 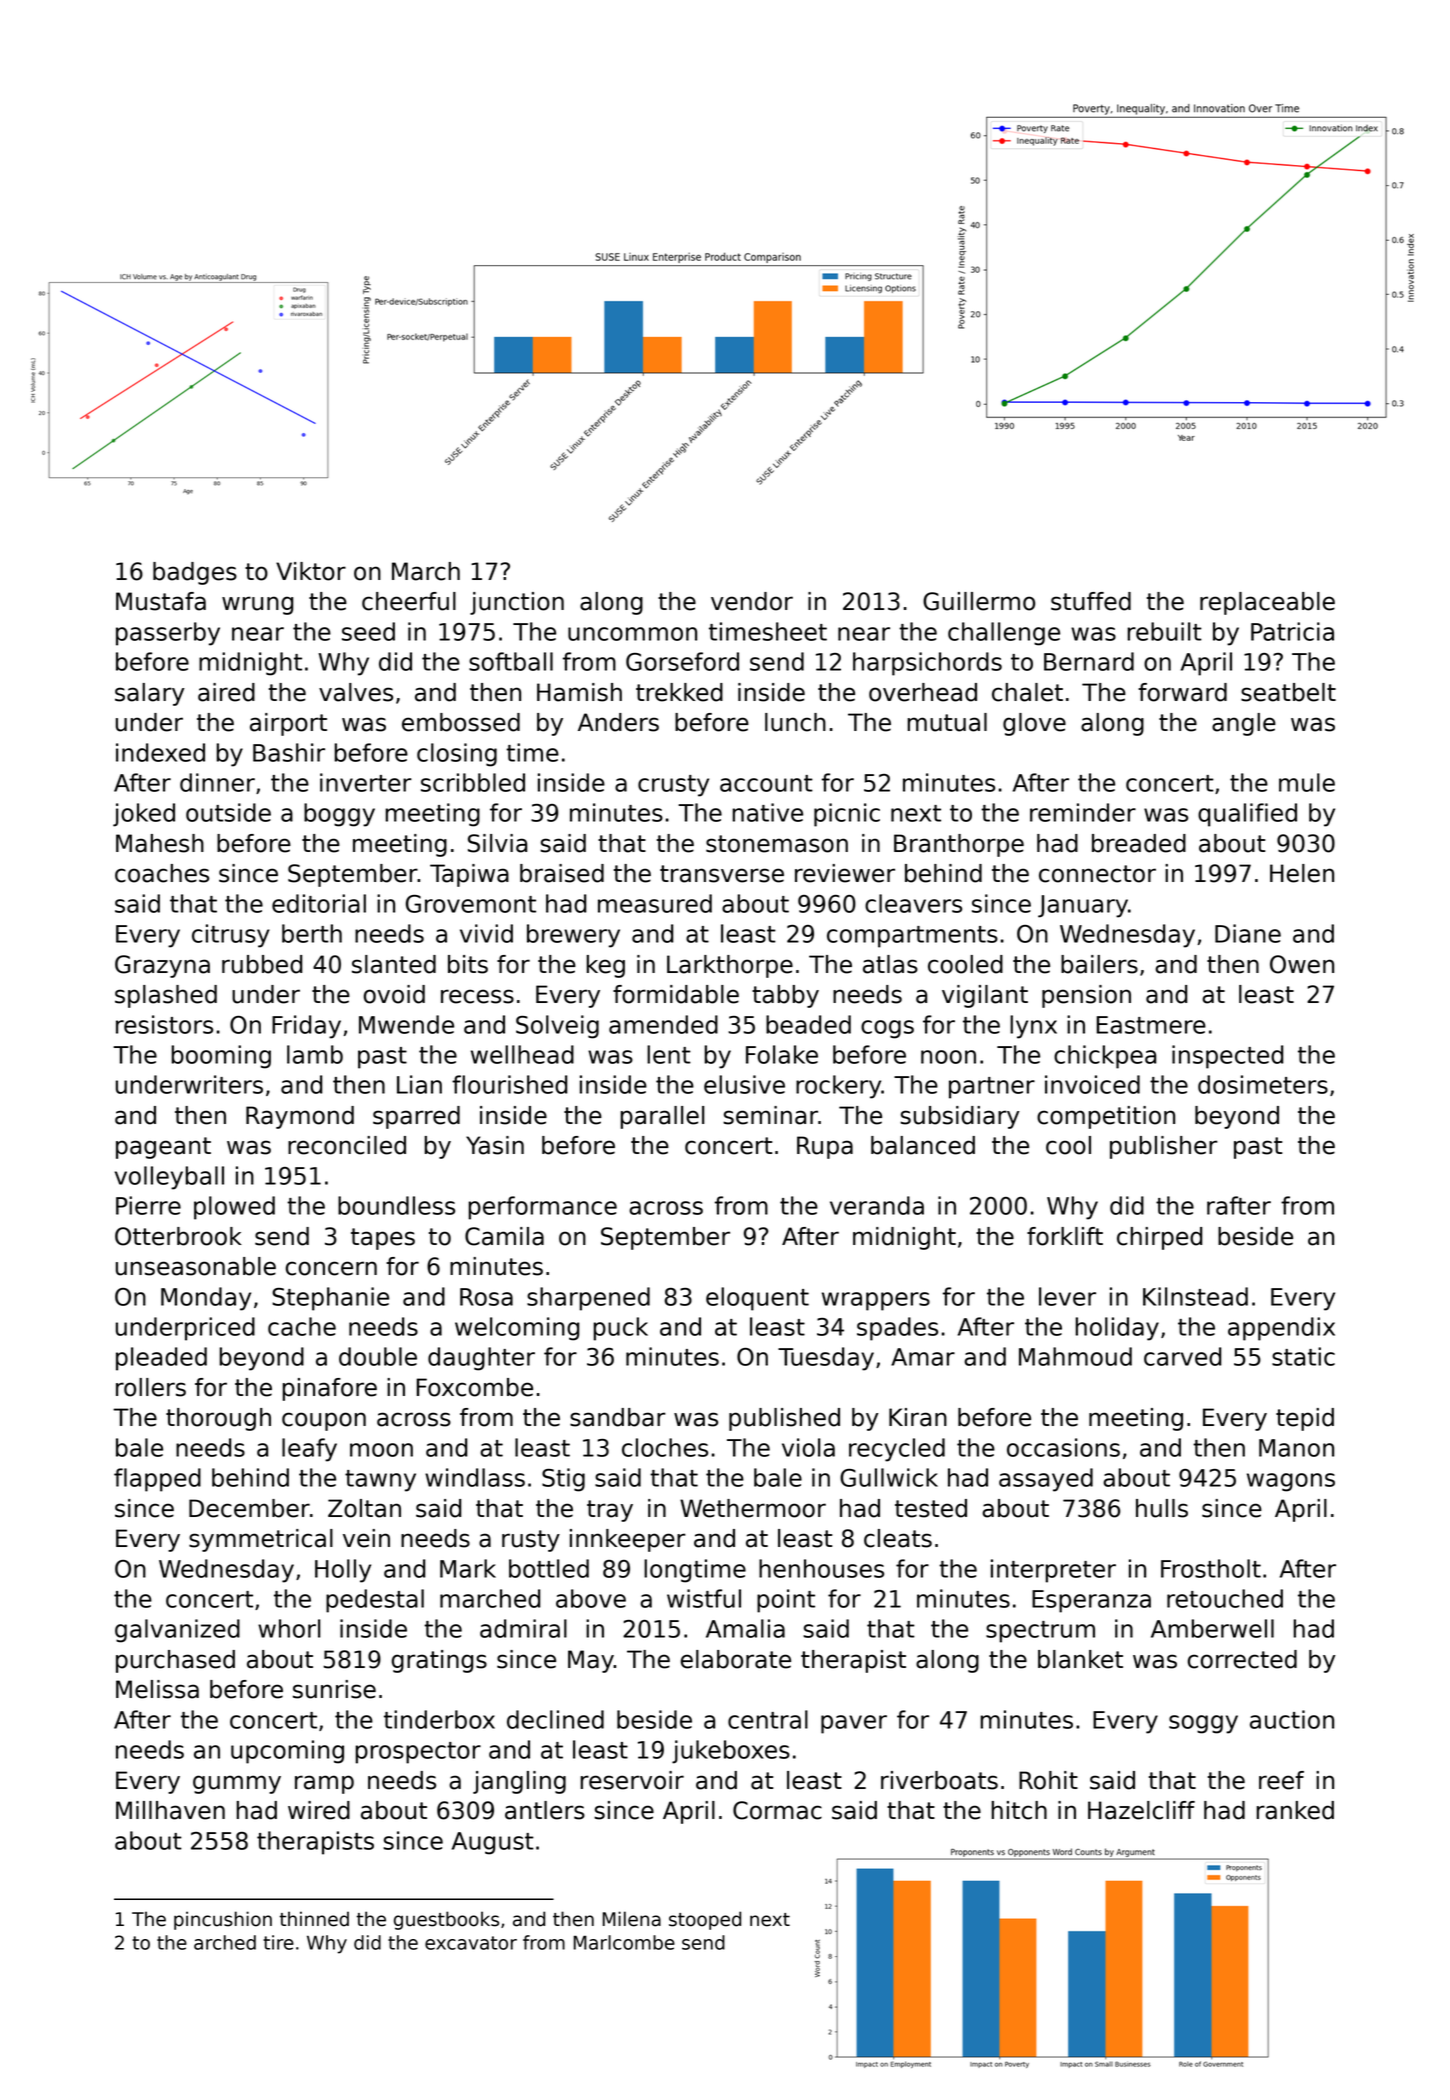 I want to click on tire, so click(x=278, y=1942).
